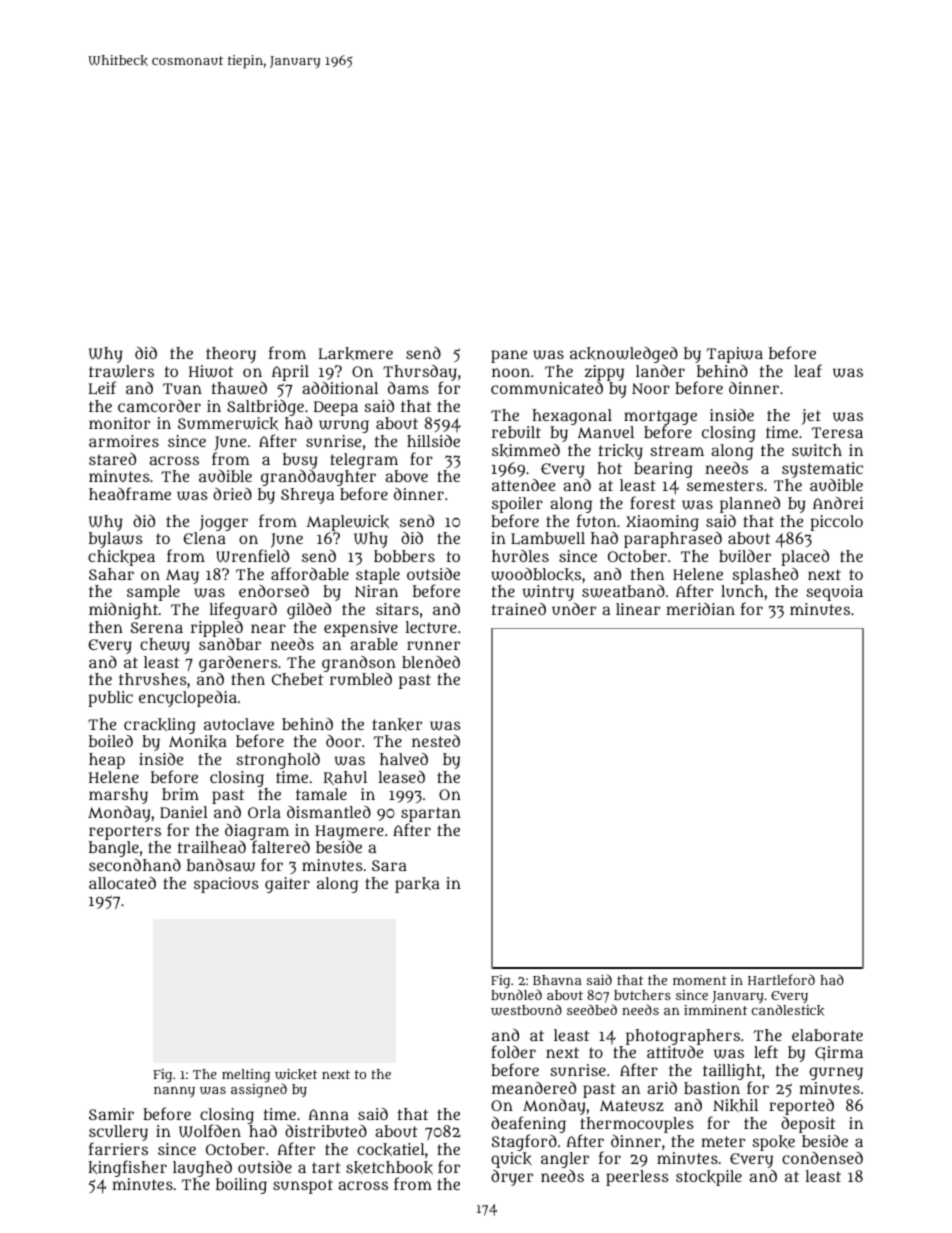  I want to click on bobbers, so click(404, 556).
